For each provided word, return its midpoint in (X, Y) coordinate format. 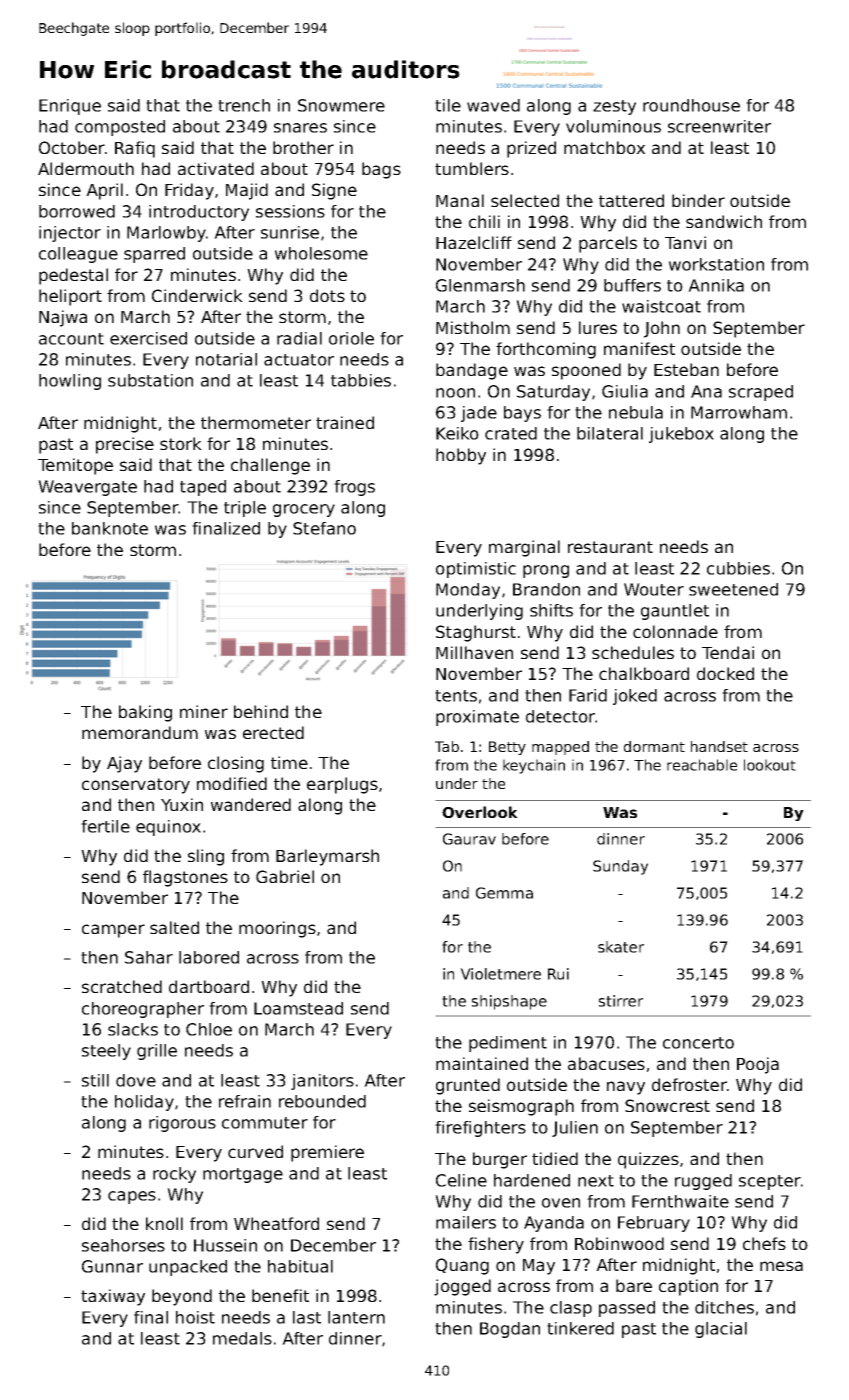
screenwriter (719, 126)
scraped (761, 393)
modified (232, 783)
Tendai (728, 652)
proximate (477, 718)
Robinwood (619, 1243)
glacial (721, 1330)
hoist (195, 1317)
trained (345, 422)
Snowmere (341, 105)
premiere (327, 1153)
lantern (356, 1317)
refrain (245, 1101)
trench (244, 105)
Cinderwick (197, 295)
